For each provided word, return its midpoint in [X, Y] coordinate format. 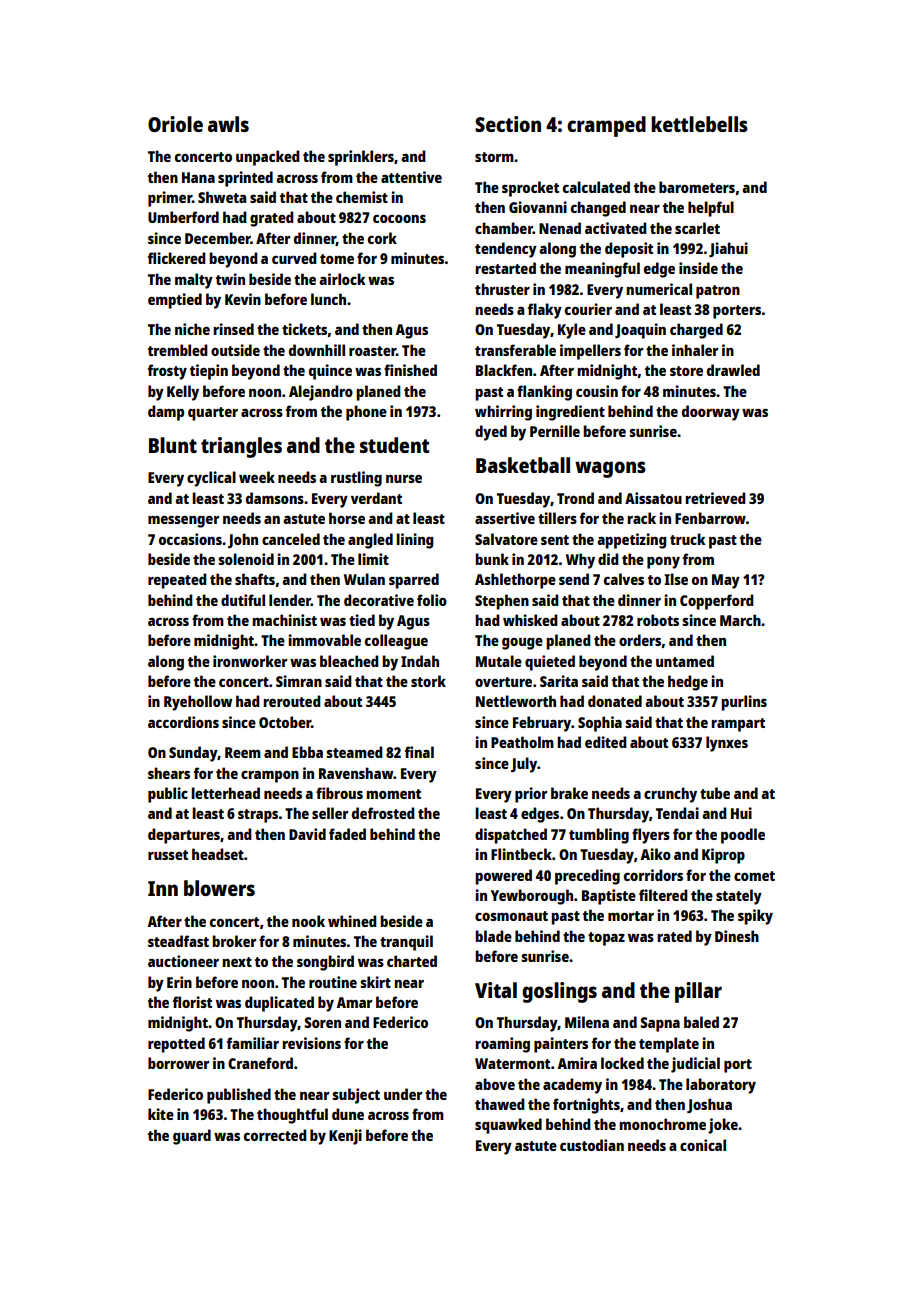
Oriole [175, 124]
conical [703, 1145]
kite [161, 1114]
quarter [213, 414]
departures [184, 836]
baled [701, 1022]
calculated [596, 187]
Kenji [345, 1137]
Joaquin [640, 331]
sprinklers [361, 158]
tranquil [406, 943]
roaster [372, 351]
